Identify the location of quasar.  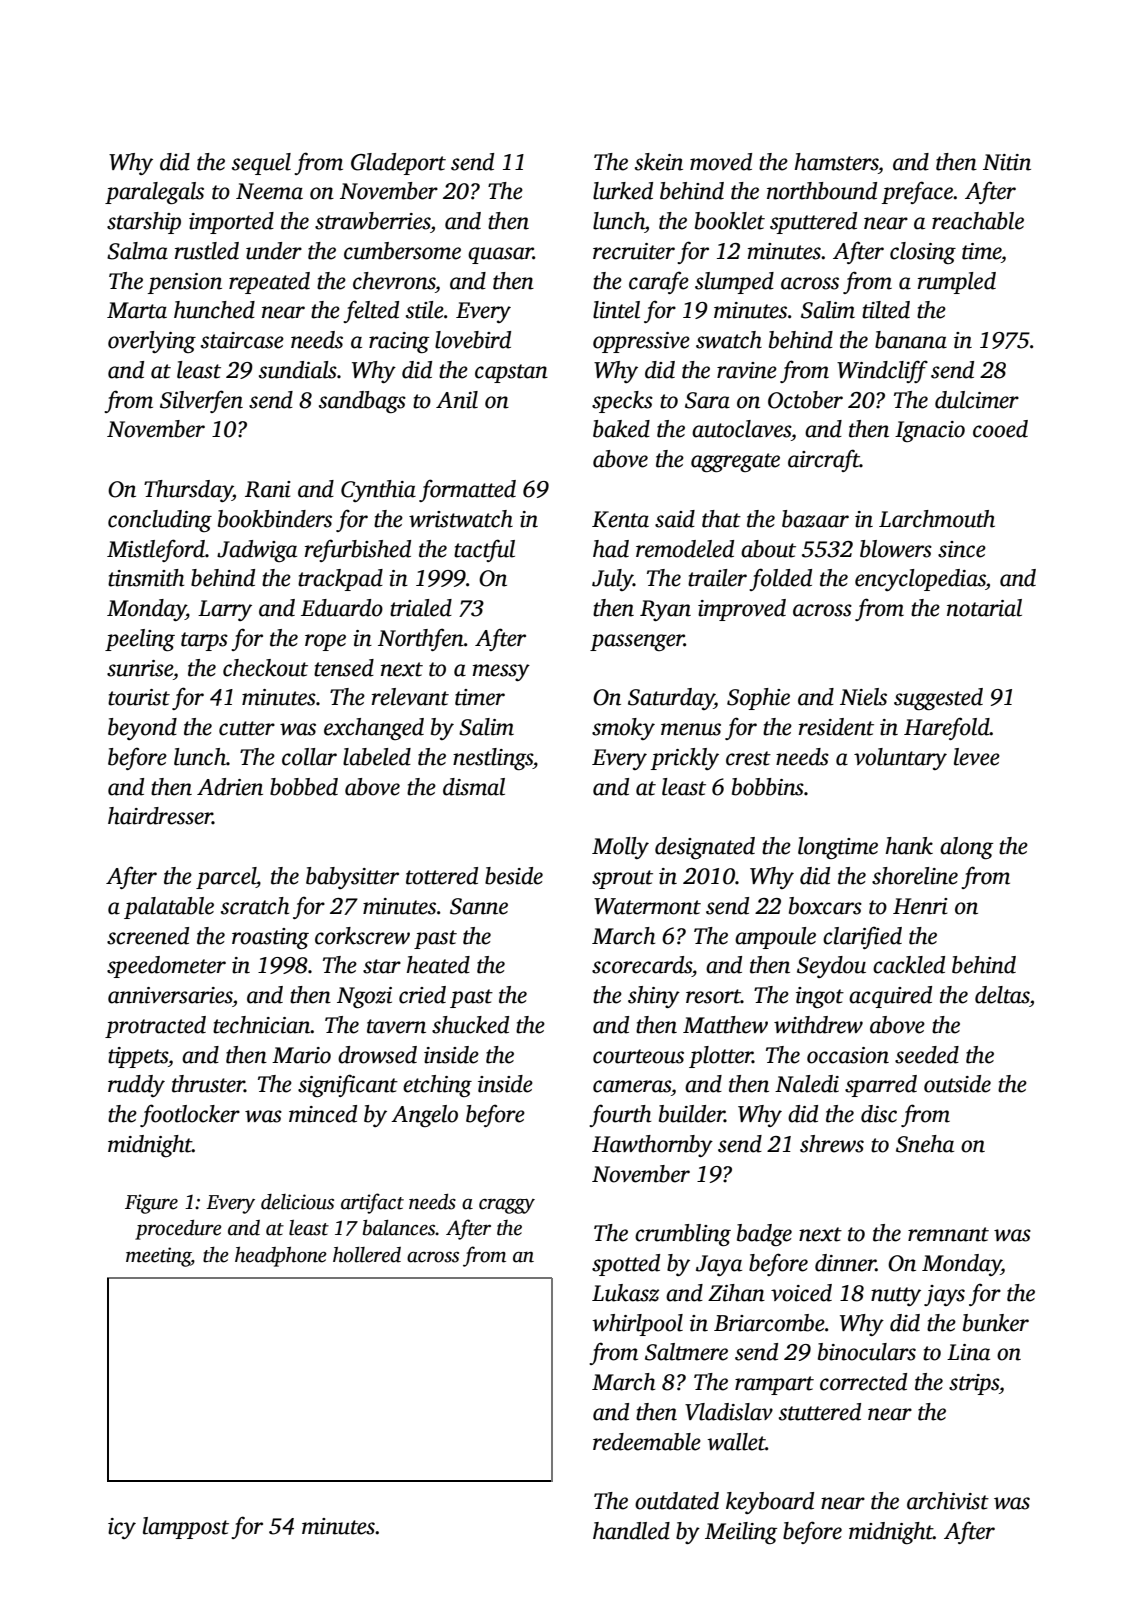
(500, 255).
